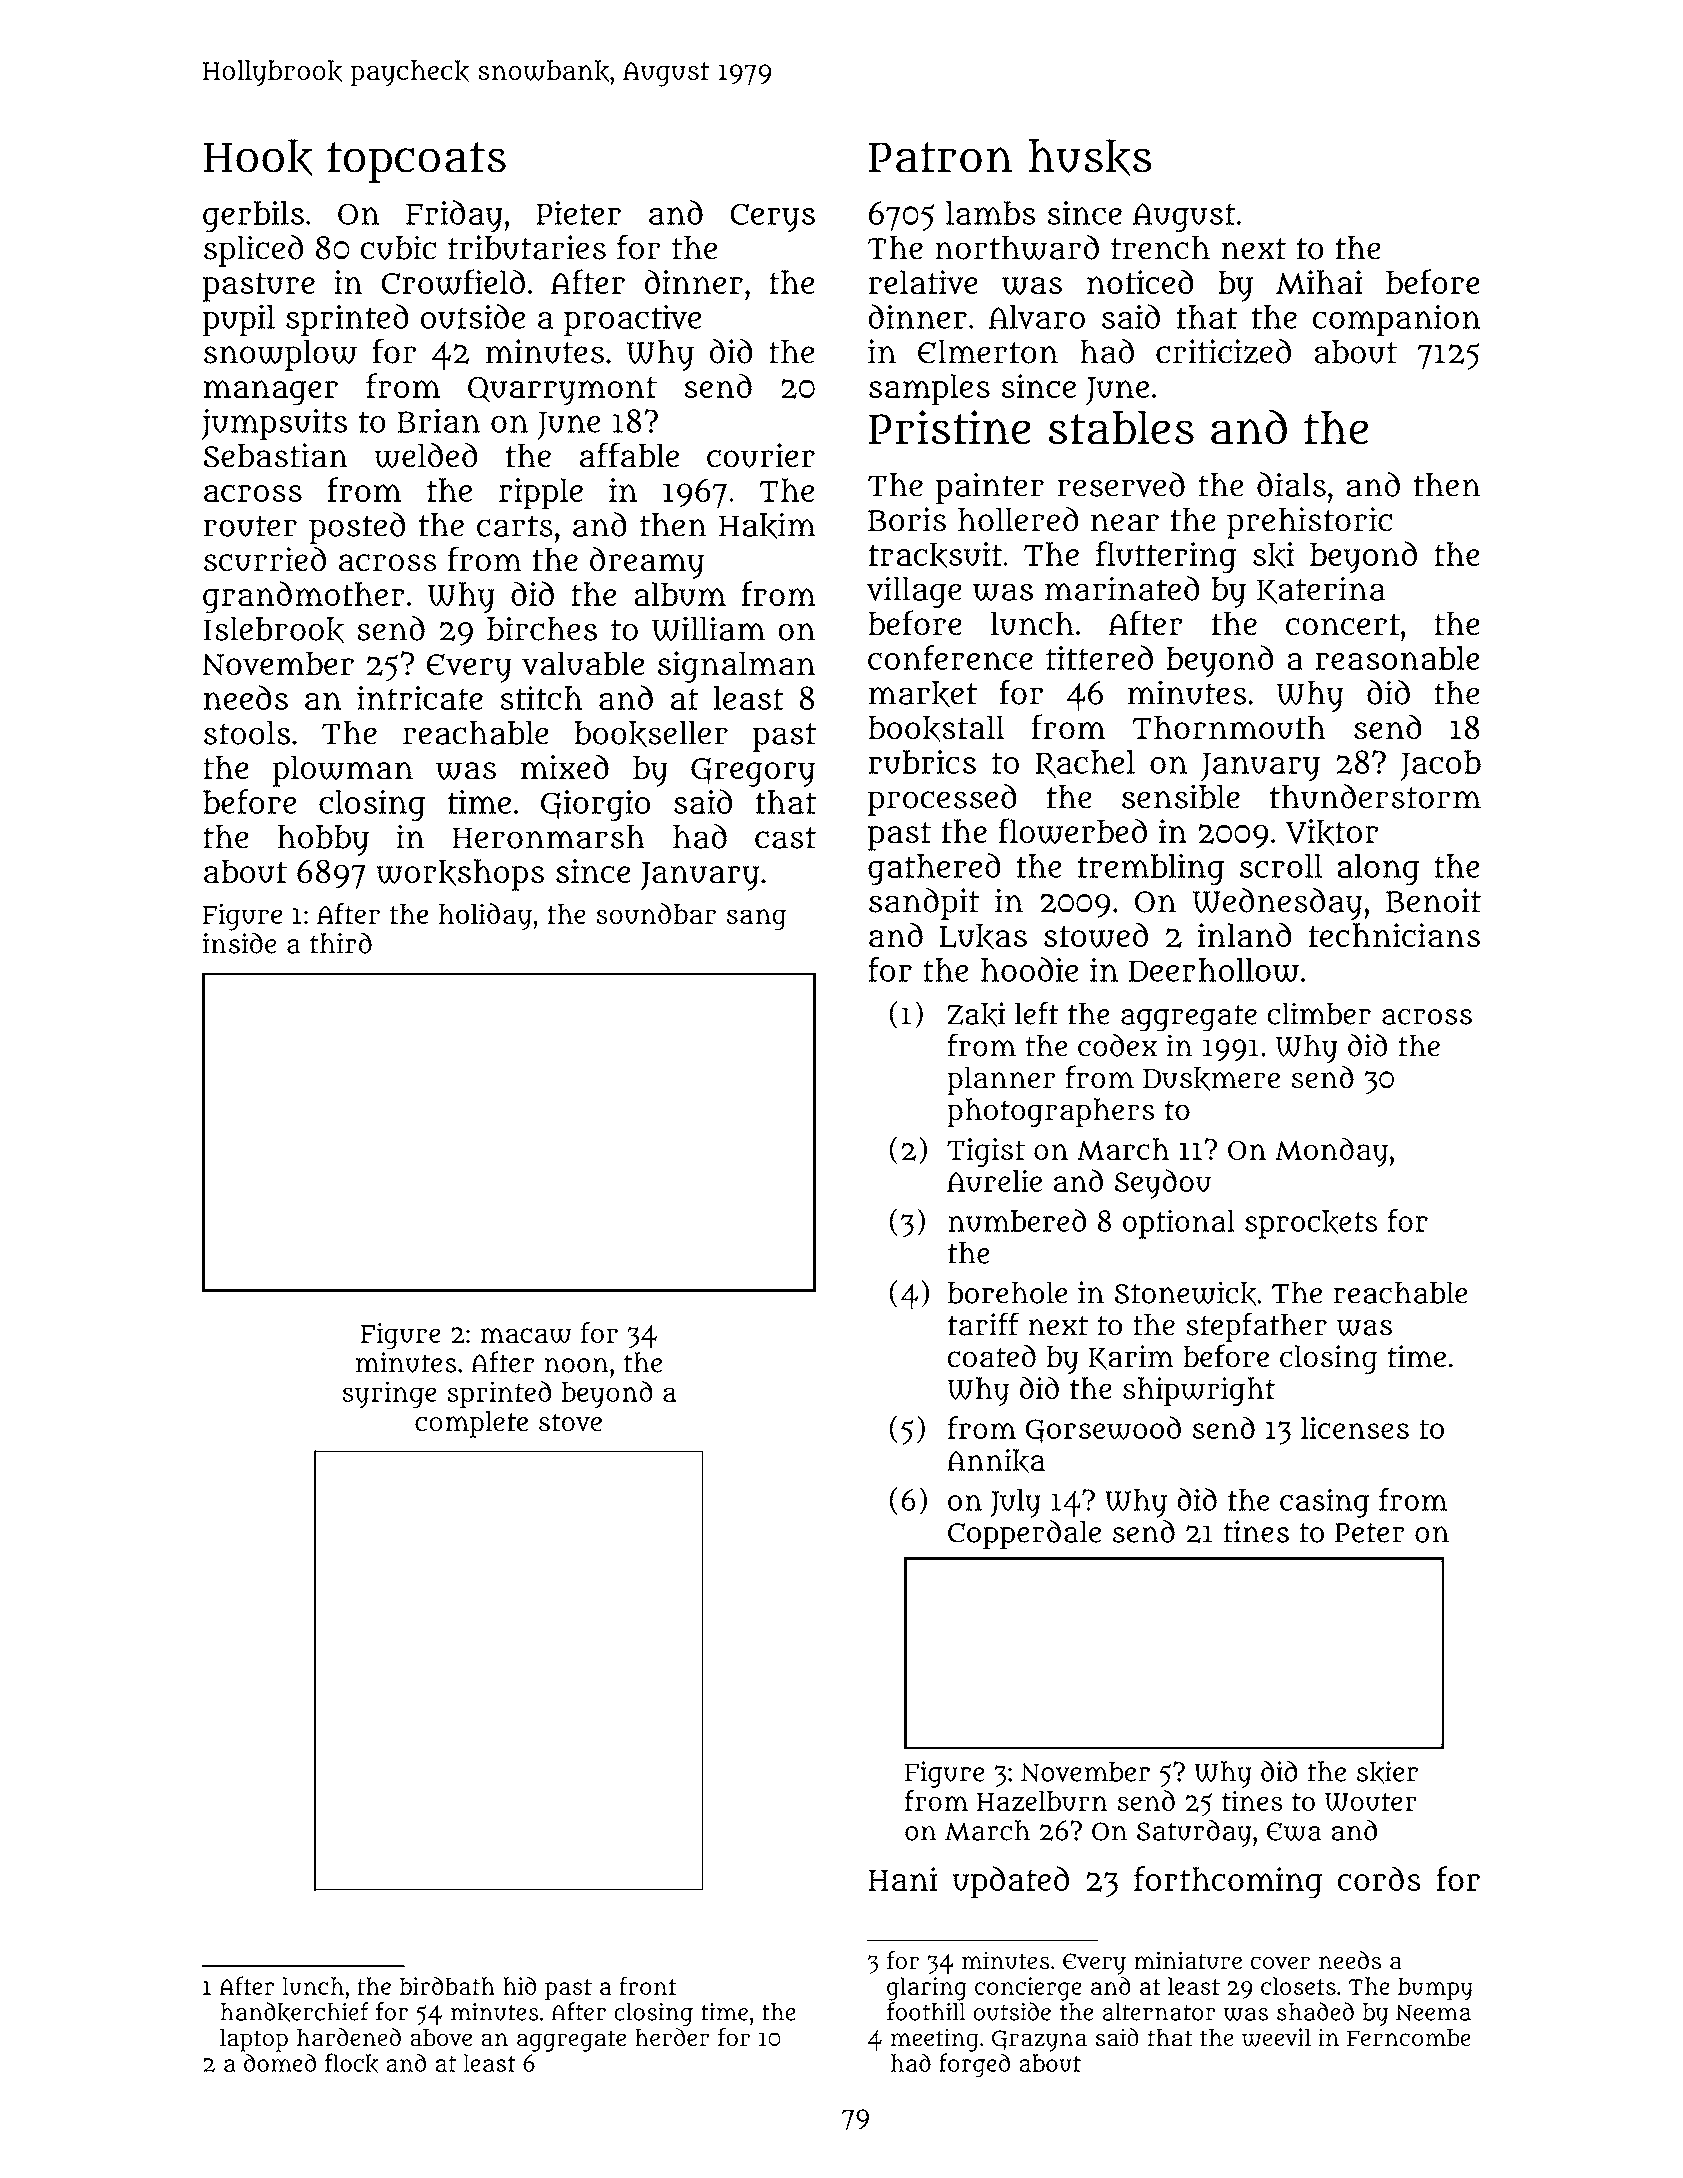 The width and height of the screenshot is (1683, 2178). Describe the element at coordinates (576, 1365) in the screenshot. I see `noon` at that location.
